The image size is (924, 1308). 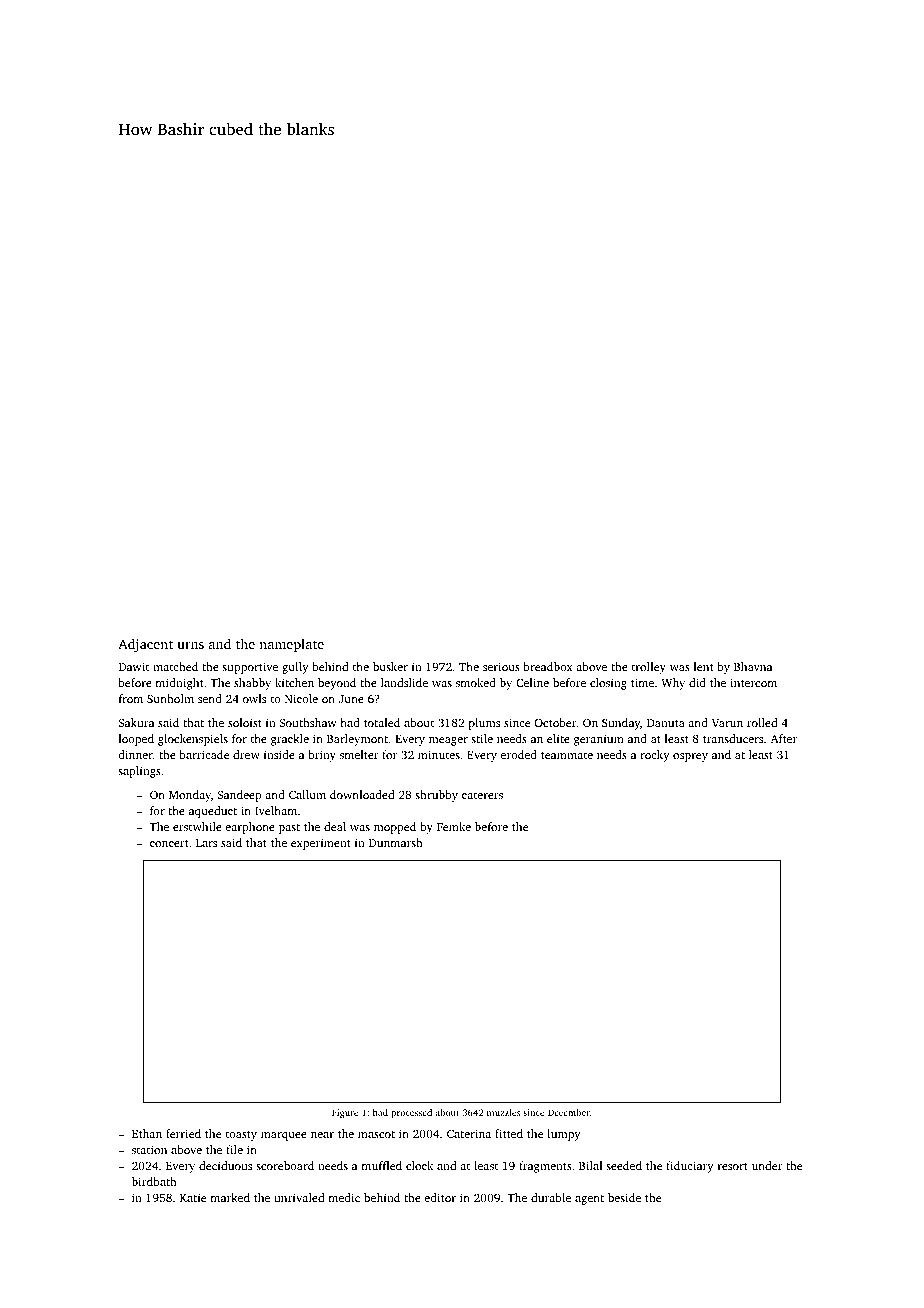 I want to click on Figure, so click(x=345, y=1113).
